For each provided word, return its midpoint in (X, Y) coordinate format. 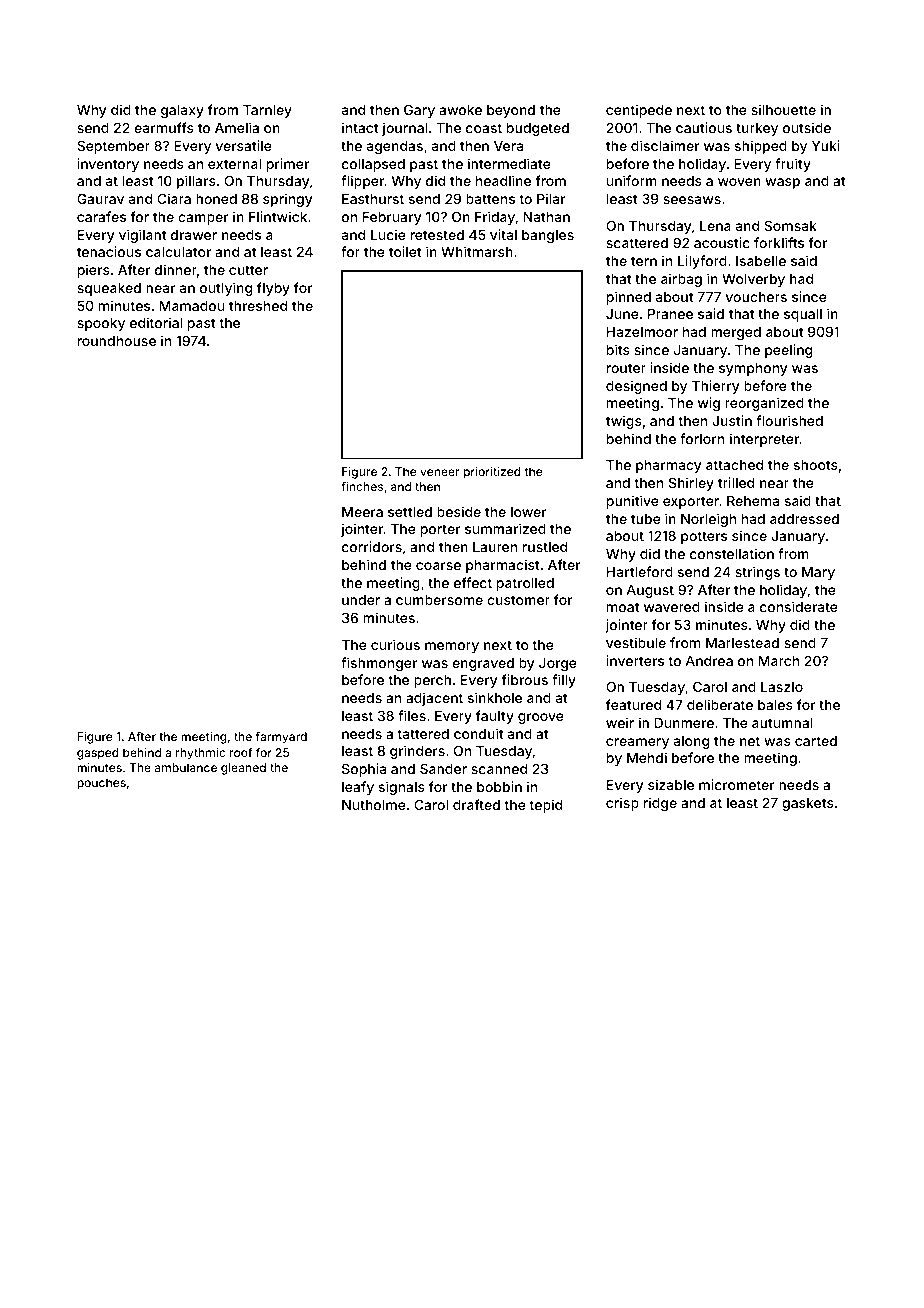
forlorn (702, 438)
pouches (101, 784)
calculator (178, 252)
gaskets (808, 804)
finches (362, 486)
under (361, 600)
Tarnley (267, 111)
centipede (639, 111)
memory (452, 647)
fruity (793, 165)
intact (360, 127)
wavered (672, 607)
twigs (624, 422)
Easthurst (373, 199)
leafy (358, 788)
